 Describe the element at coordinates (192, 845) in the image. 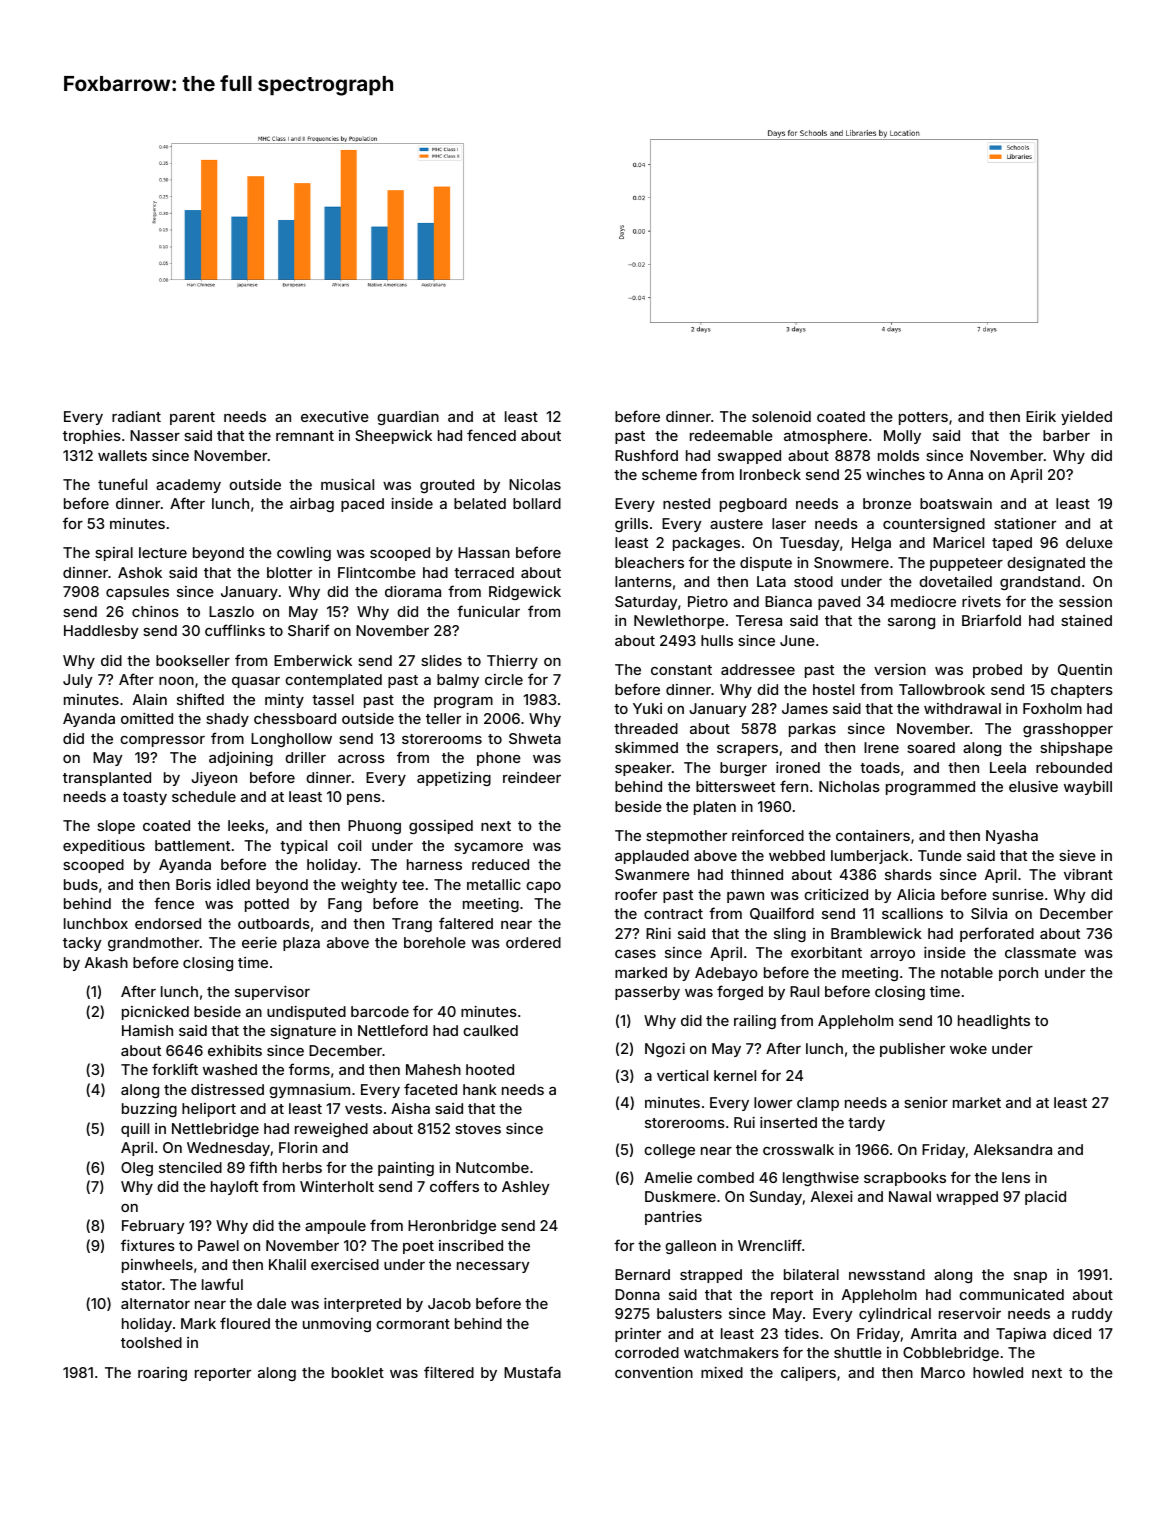

I see `battlement` at that location.
